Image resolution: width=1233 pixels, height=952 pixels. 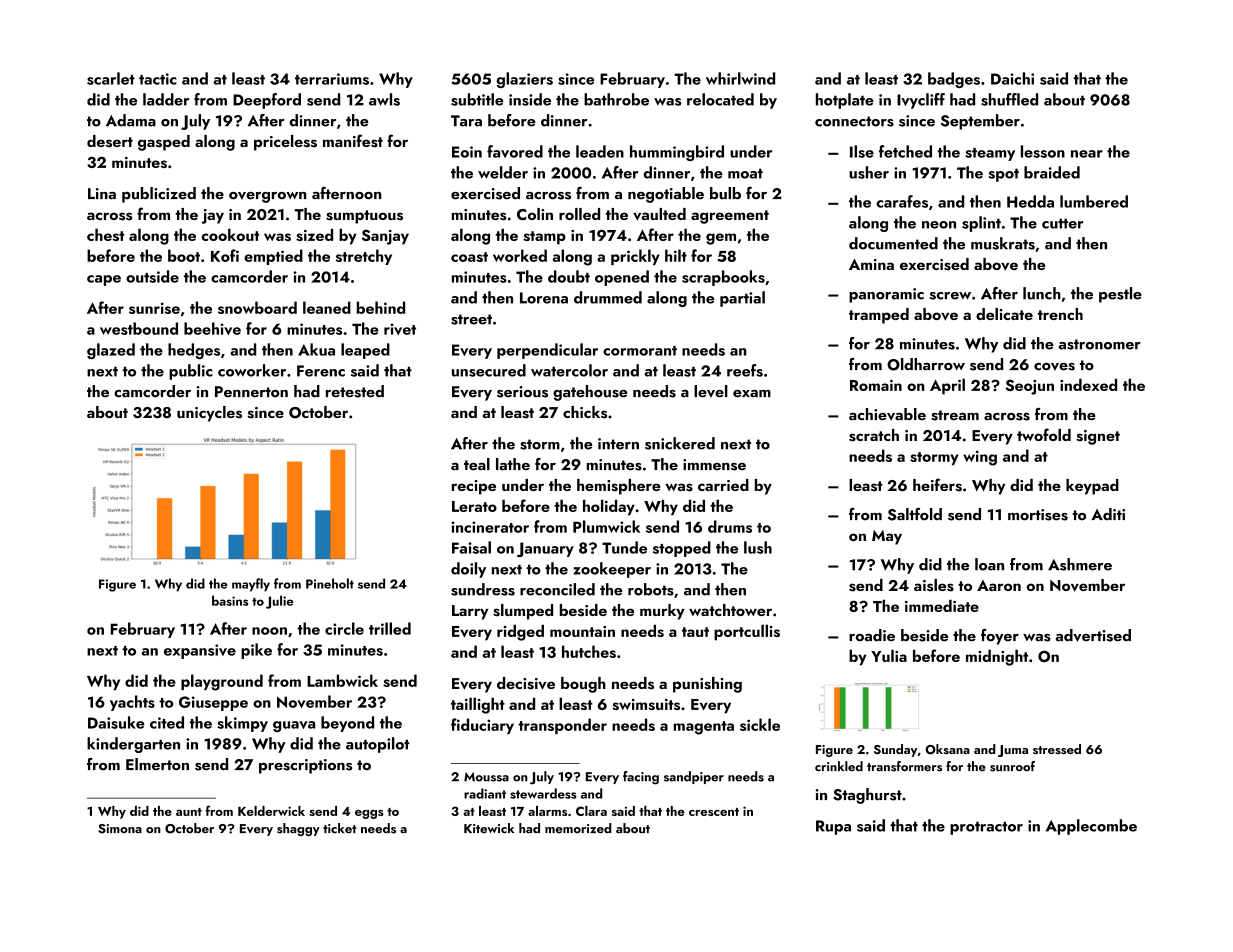 I want to click on Deepford, so click(x=267, y=101).
